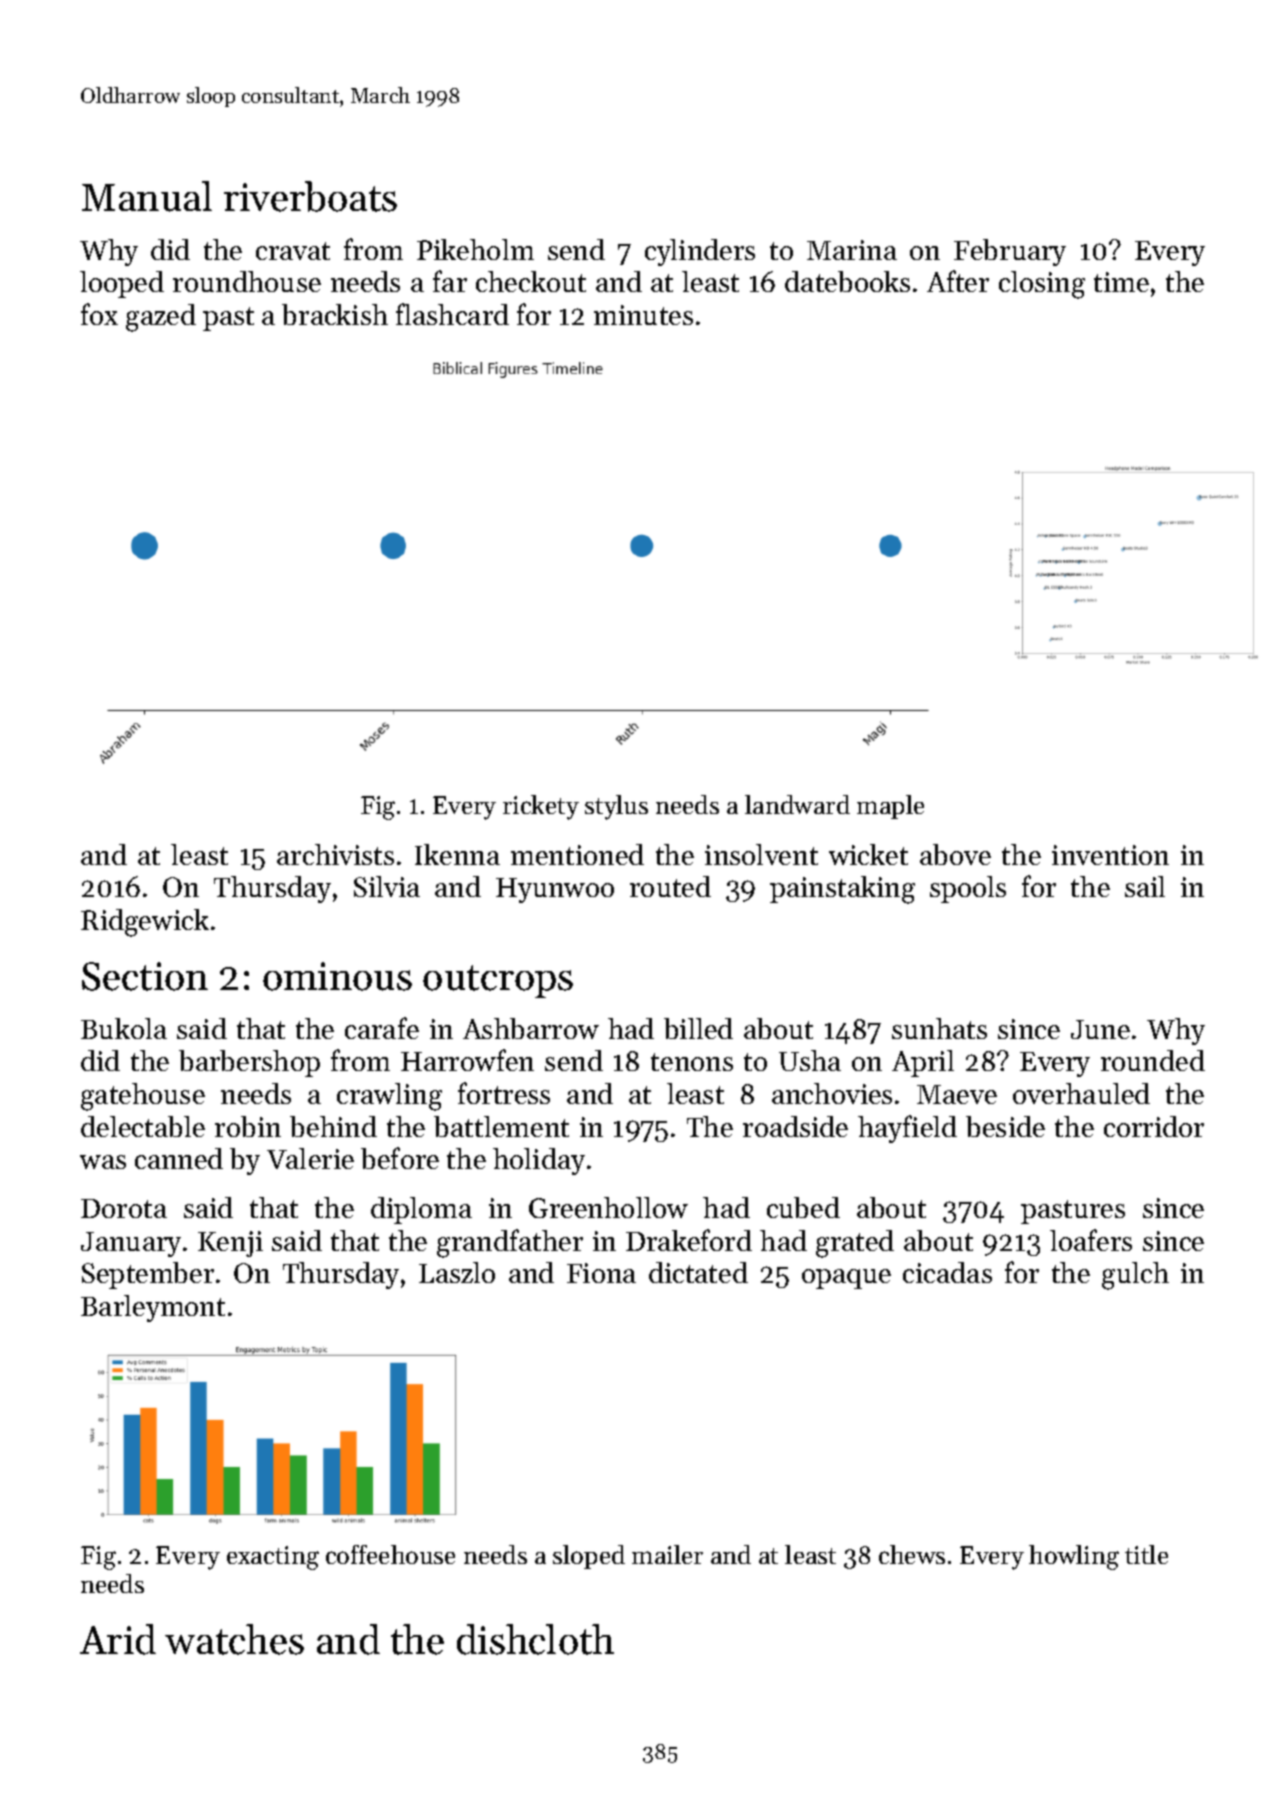 This screenshot has width=1286, height=1818. What do you see at coordinates (1110, 855) in the screenshot?
I see `invention` at bounding box center [1110, 855].
